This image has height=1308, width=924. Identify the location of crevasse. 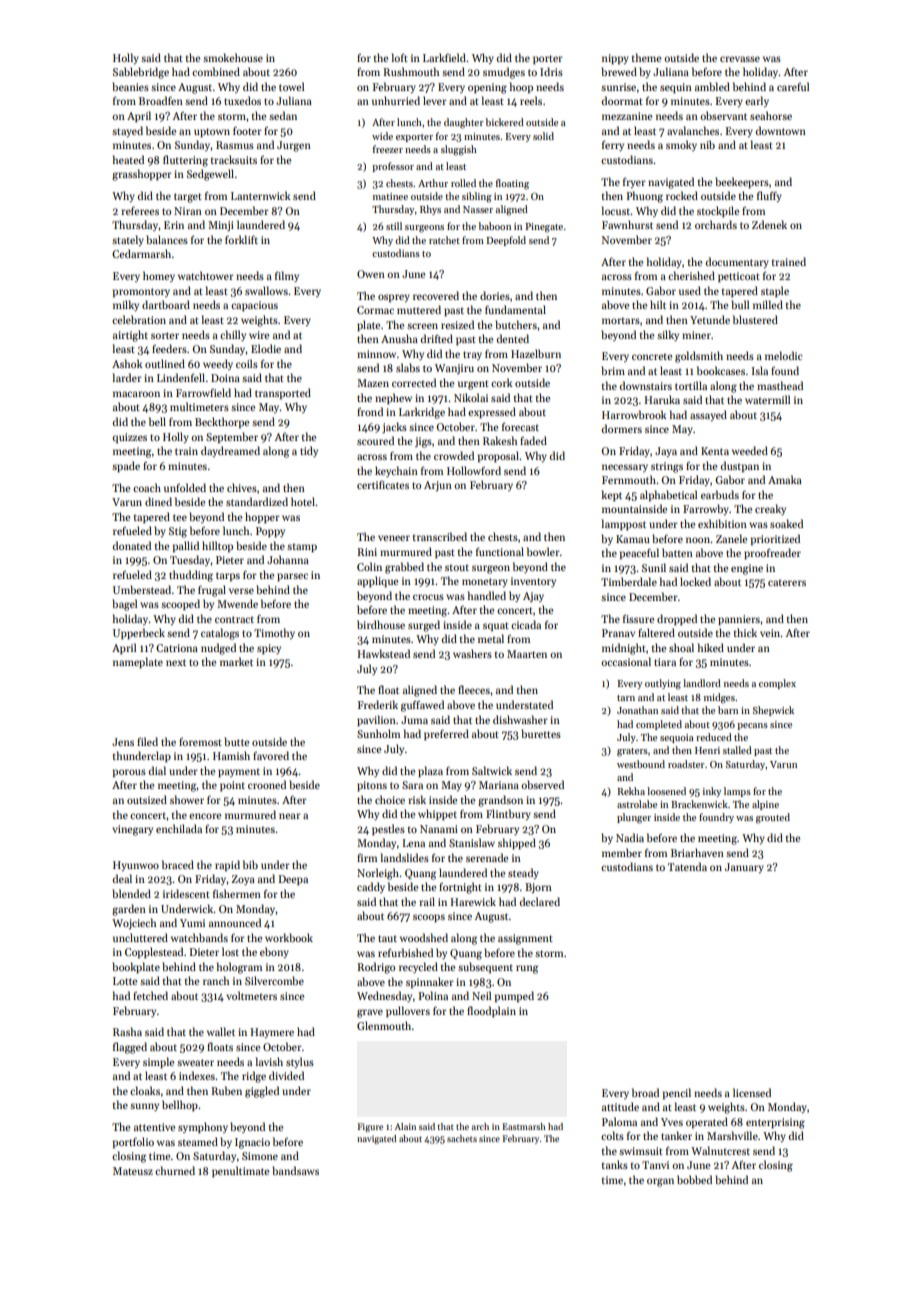
(740, 59).
